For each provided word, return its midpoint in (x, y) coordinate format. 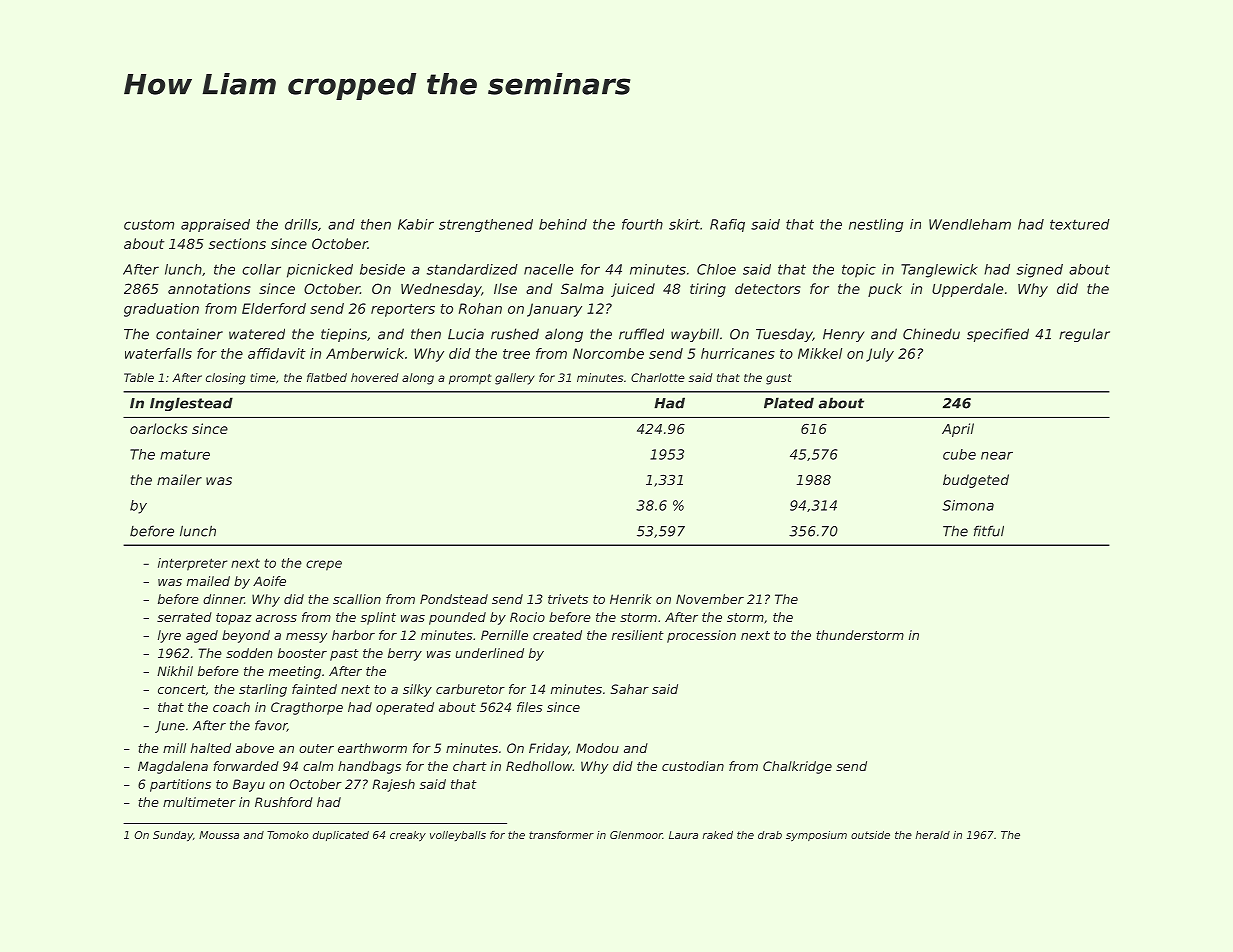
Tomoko (288, 835)
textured (1080, 224)
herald (932, 835)
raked (717, 835)
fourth (642, 224)
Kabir (416, 224)
